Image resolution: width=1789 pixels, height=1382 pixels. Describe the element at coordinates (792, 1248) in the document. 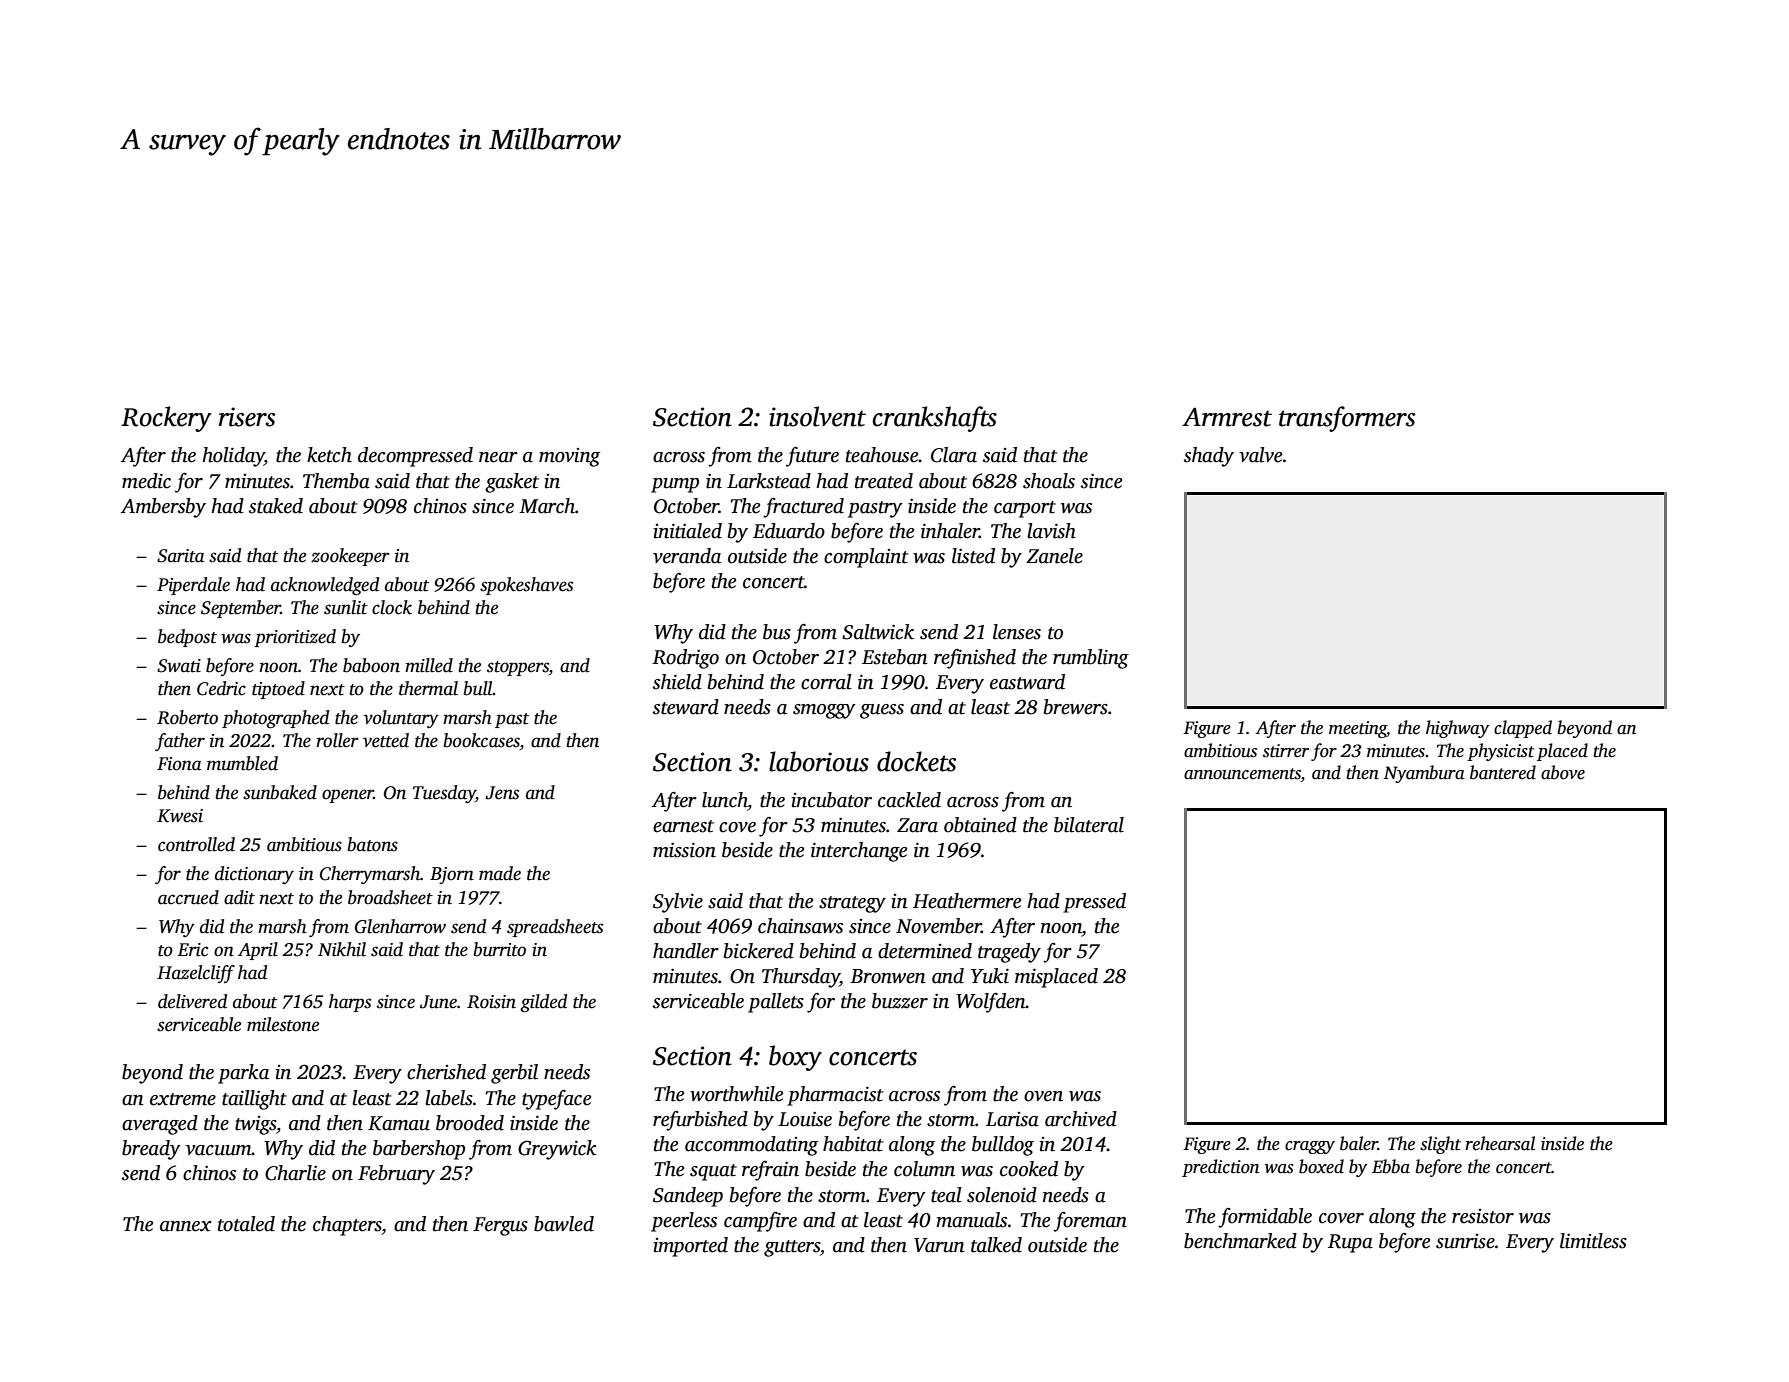

I see `gutters` at that location.
